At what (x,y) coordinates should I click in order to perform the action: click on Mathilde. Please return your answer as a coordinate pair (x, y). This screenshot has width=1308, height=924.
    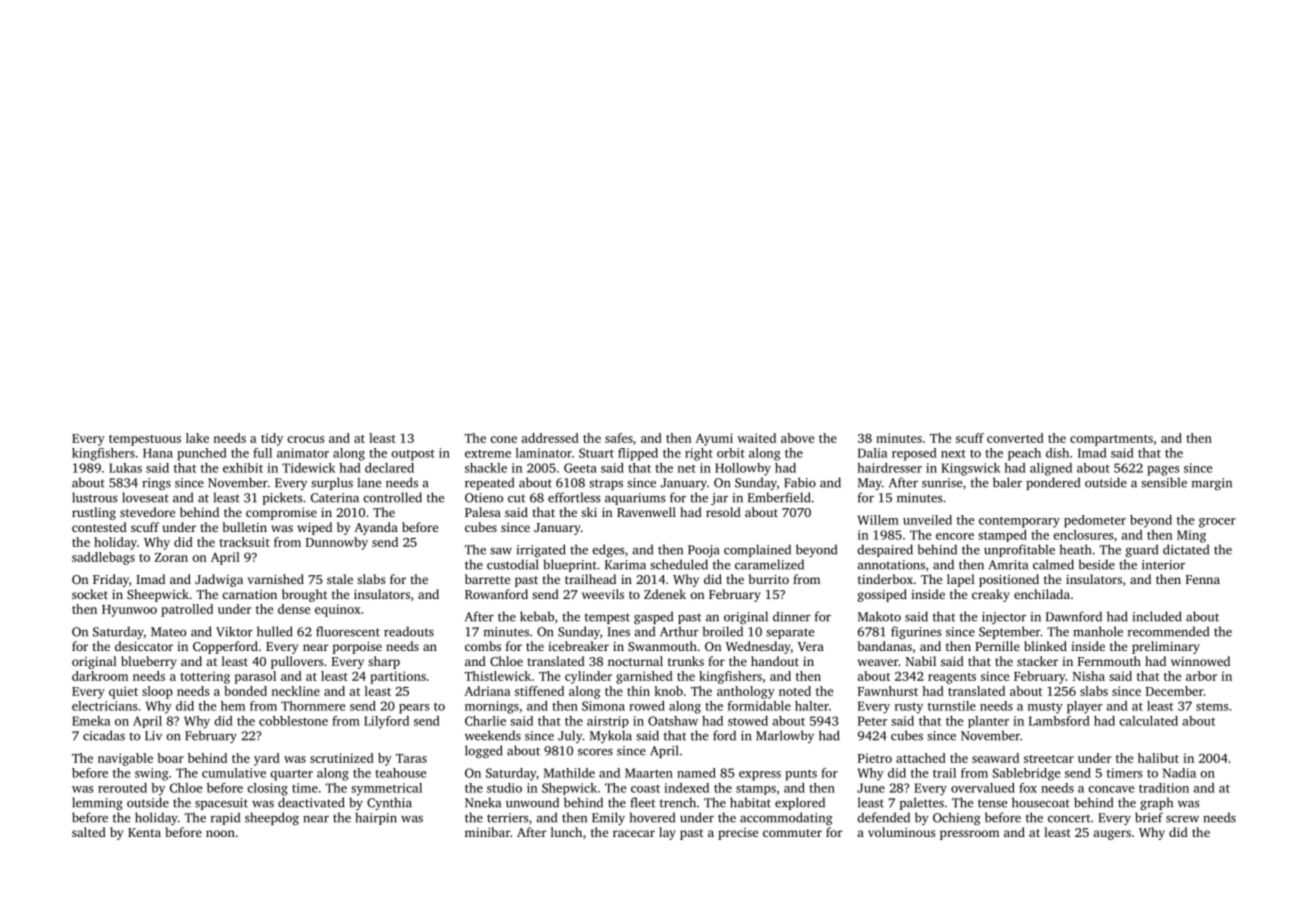
    Looking at the image, I should click on (569, 773).
